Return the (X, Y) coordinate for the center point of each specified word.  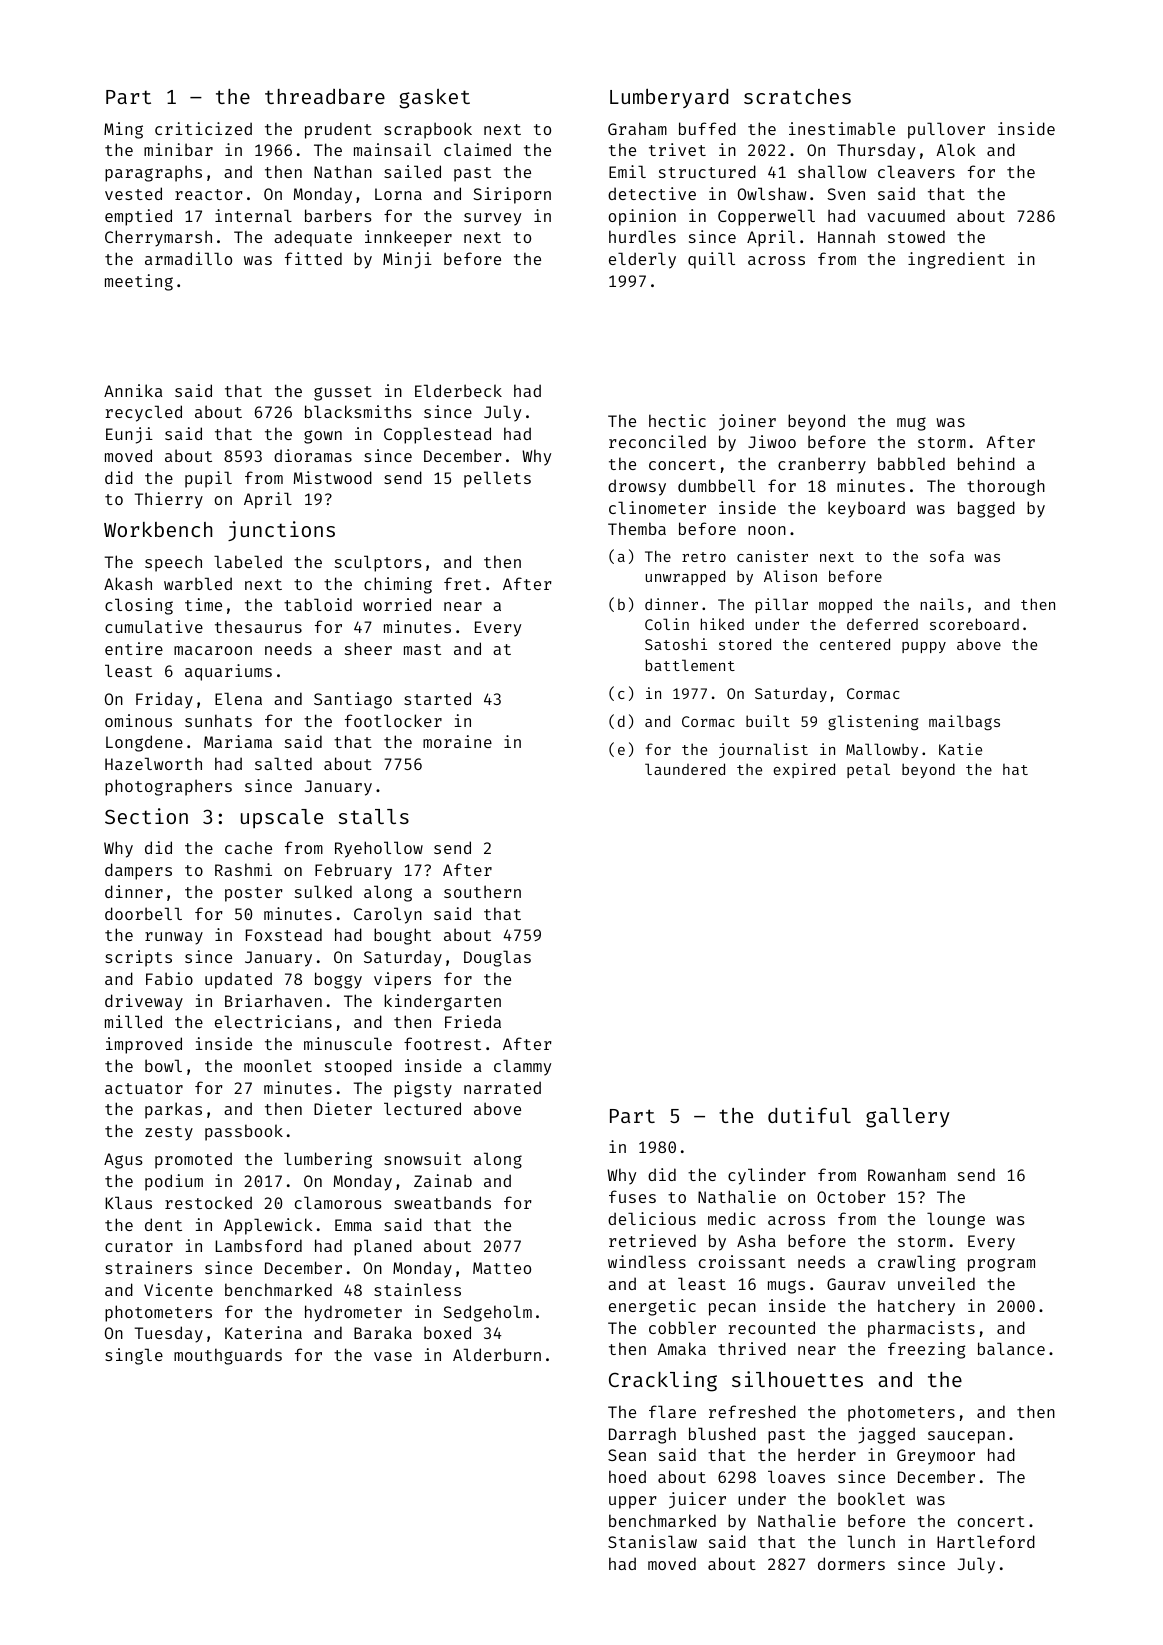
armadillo (188, 258)
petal (868, 770)
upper (632, 1502)
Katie (960, 749)
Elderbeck (458, 390)
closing (139, 606)
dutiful (809, 1115)
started (437, 698)
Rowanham (907, 1174)
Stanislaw (652, 1541)
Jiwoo (772, 441)
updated (238, 980)
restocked (208, 1202)
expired (804, 770)
